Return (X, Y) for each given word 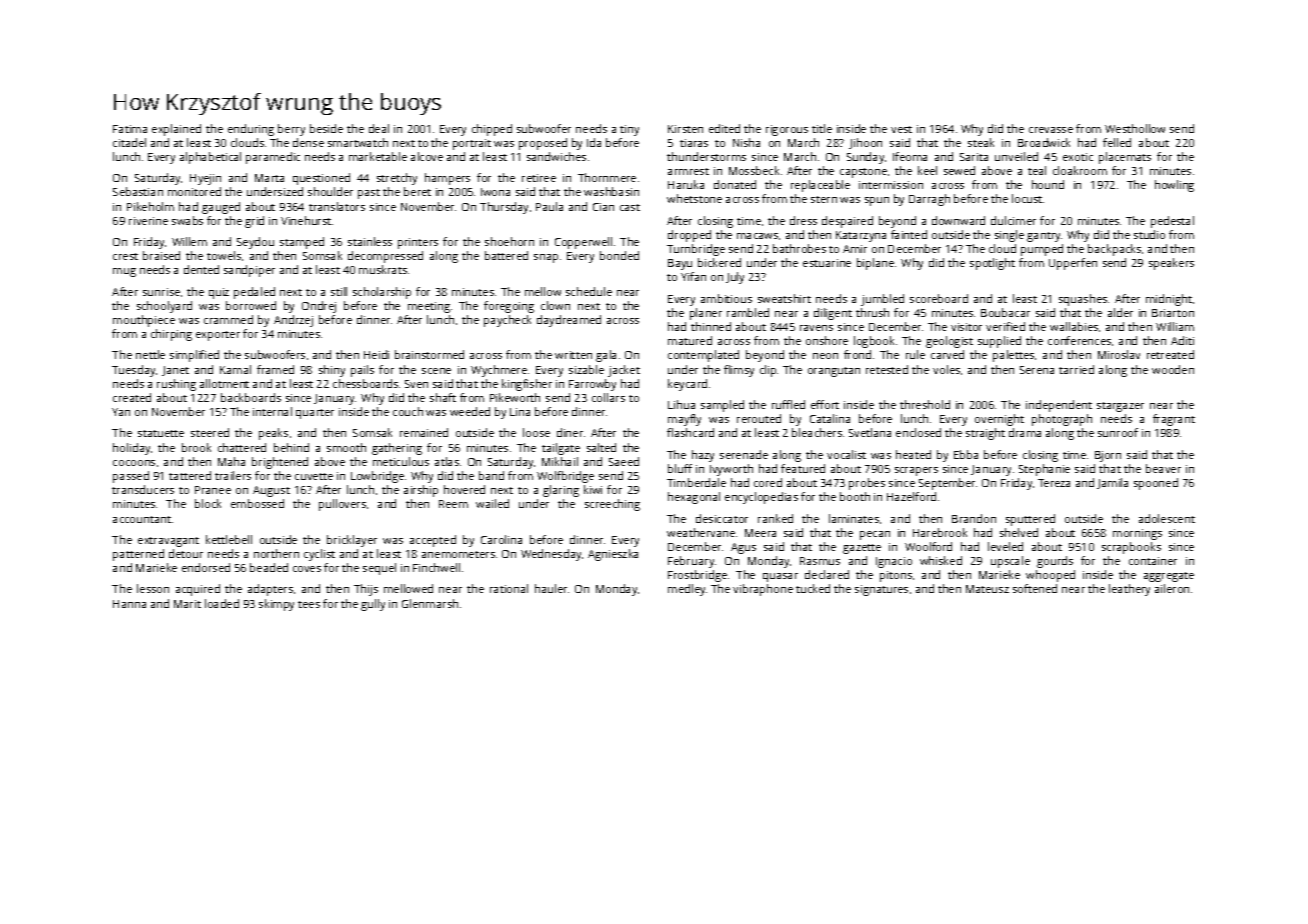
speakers (1171, 264)
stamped (302, 243)
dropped (689, 236)
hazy (703, 456)
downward (958, 220)
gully (373, 605)
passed (131, 477)
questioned (321, 179)
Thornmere (607, 177)
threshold (925, 404)
